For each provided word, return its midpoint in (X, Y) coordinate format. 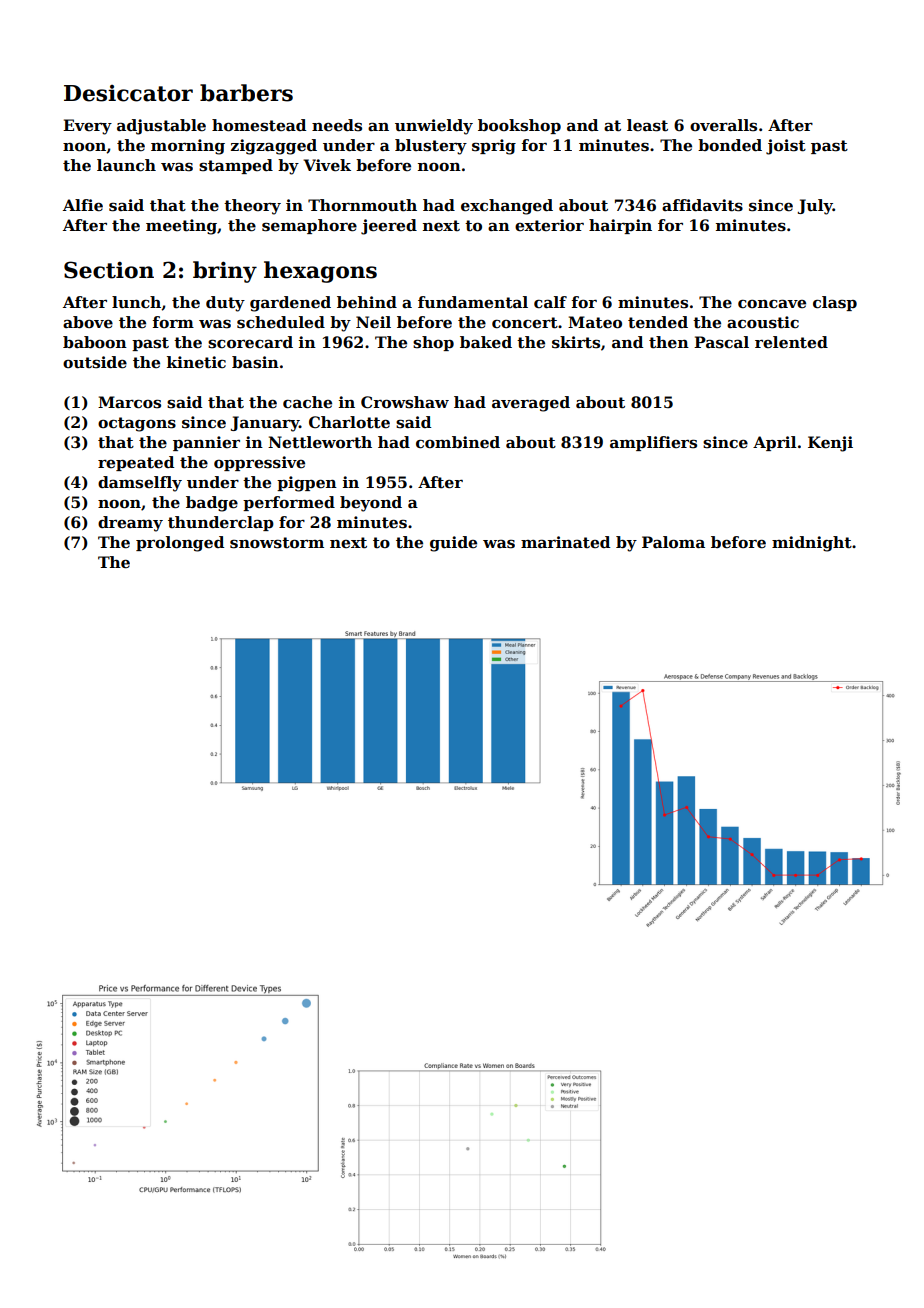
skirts (576, 342)
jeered (389, 227)
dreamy (130, 524)
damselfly (140, 484)
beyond (371, 504)
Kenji (830, 444)
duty (225, 304)
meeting (181, 227)
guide (453, 544)
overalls (723, 125)
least (647, 125)
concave (772, 304)
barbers (246, 93)
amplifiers (653, 443)
